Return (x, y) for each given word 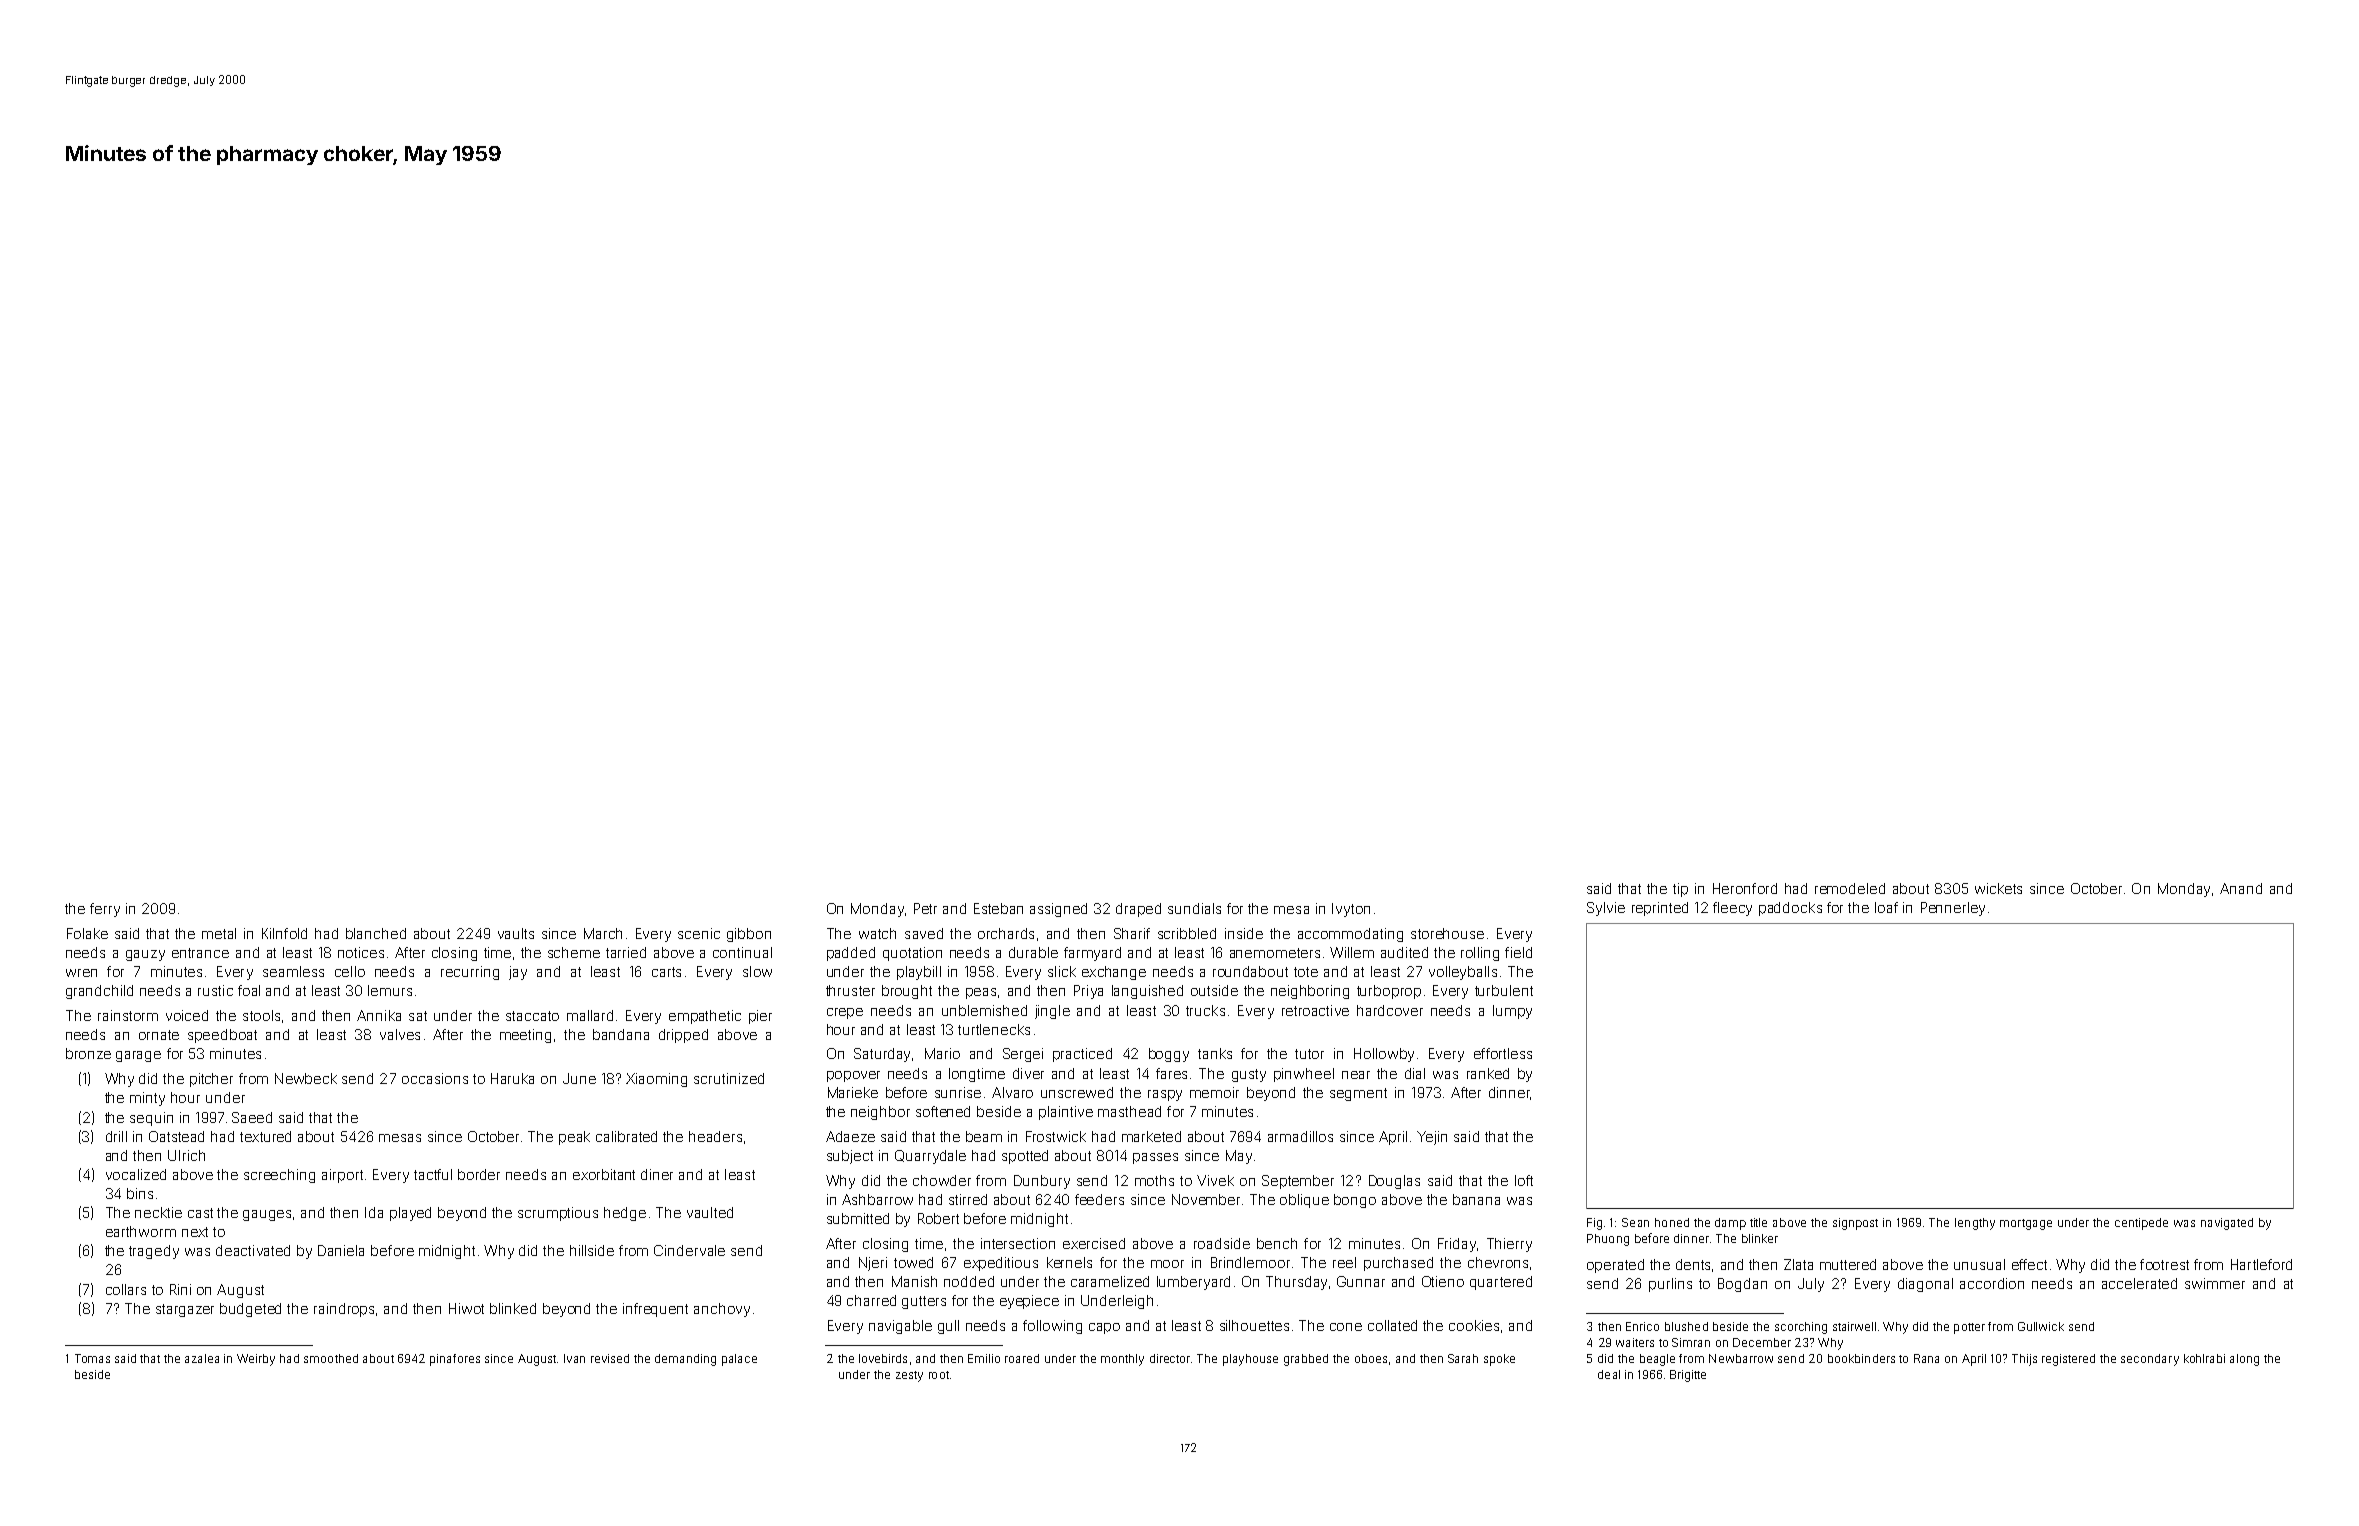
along (2244, 1360)
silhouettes (1254, 1325)
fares (1171, 1073)
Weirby (256, 1360)
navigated (2227, 1224)
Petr (925, 908)
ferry (105, 910)
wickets (1998, 888)
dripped (683, 1036)
